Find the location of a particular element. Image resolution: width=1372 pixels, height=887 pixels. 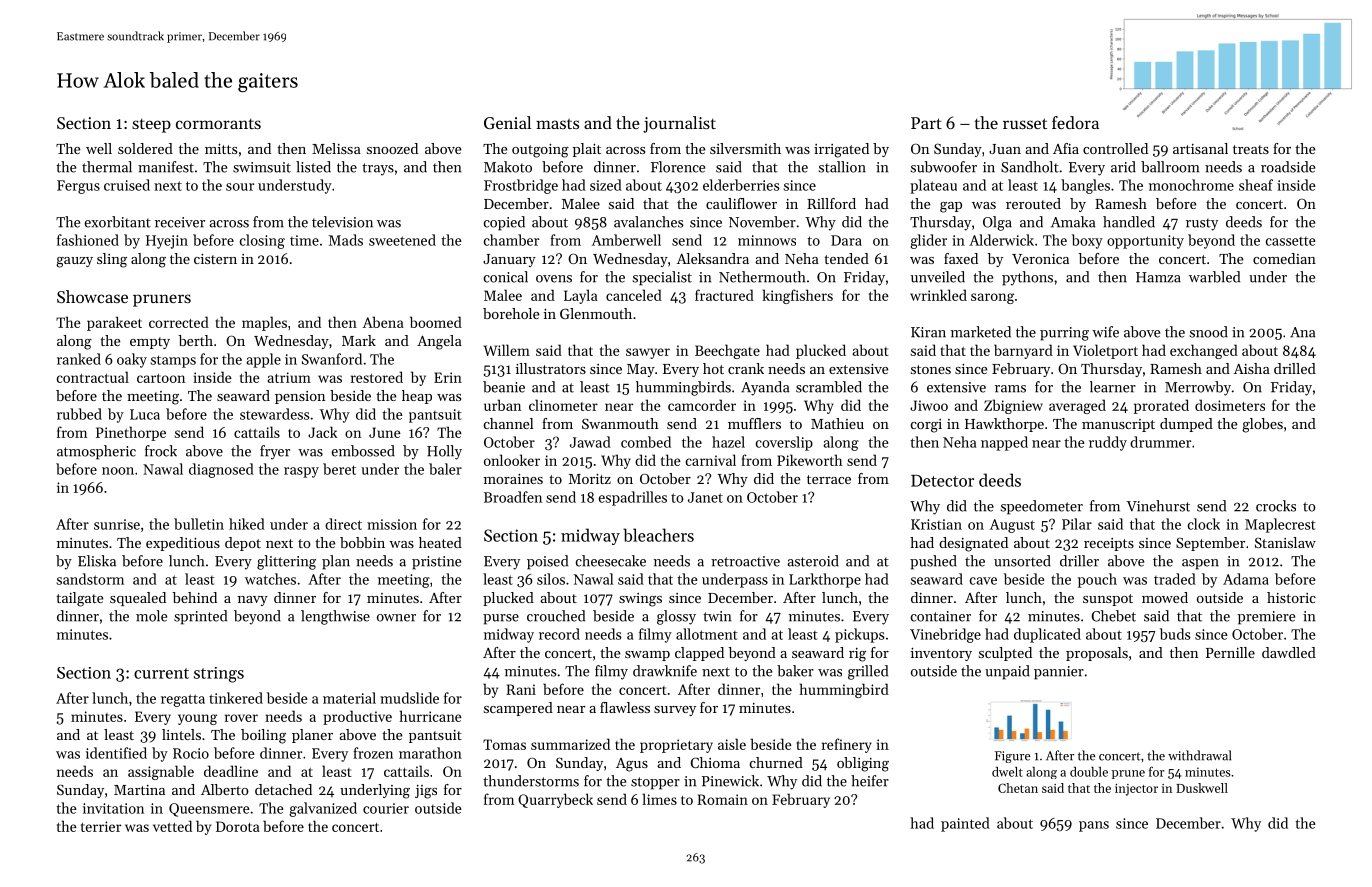

barnyard is located at coordinates (1023, 351).
